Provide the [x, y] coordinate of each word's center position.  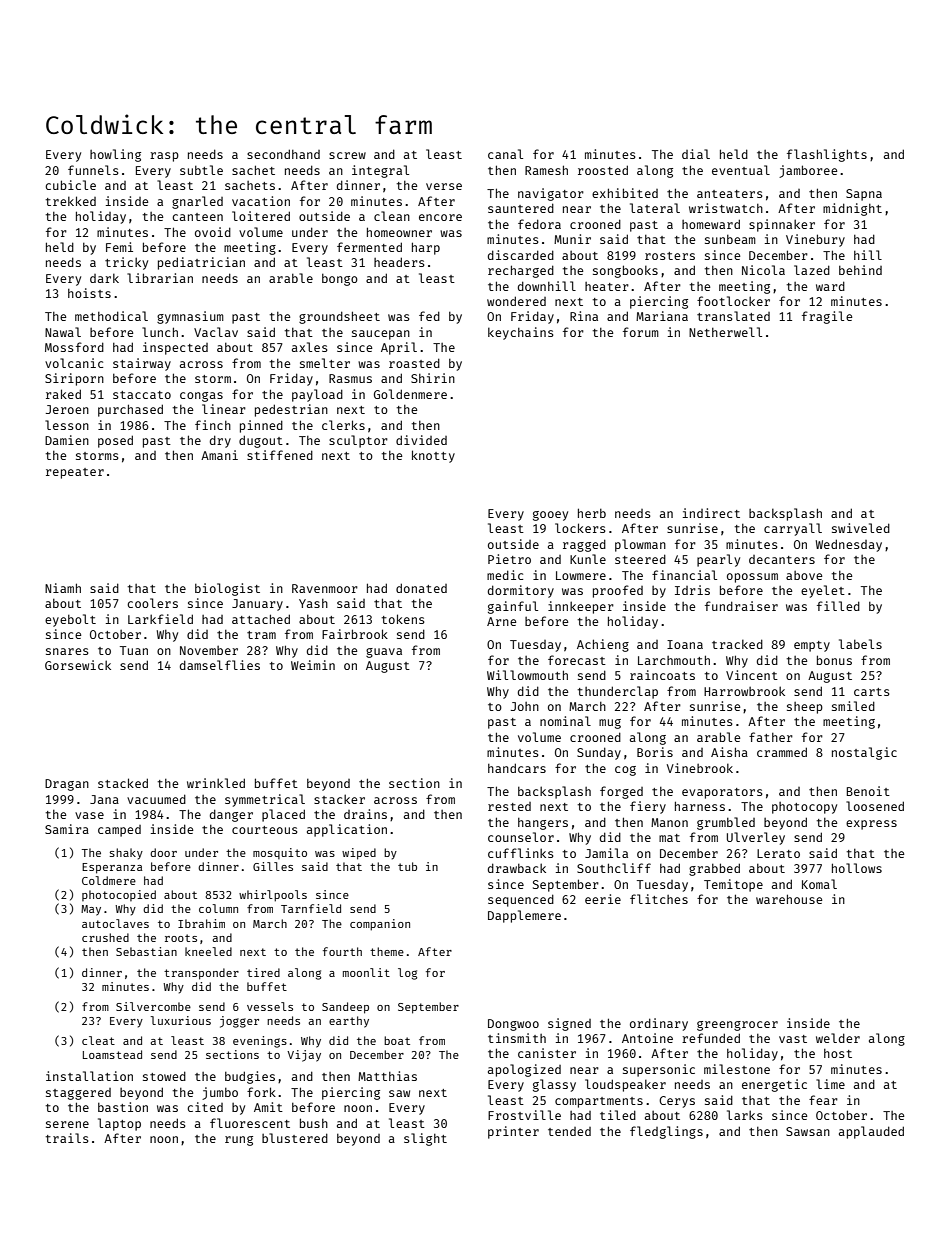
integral [380, 171]
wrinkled [216, 783]
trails [67, 1138]
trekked [71, 201]
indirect [711, 513]
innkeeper [581, 607]
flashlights [827, 155]
